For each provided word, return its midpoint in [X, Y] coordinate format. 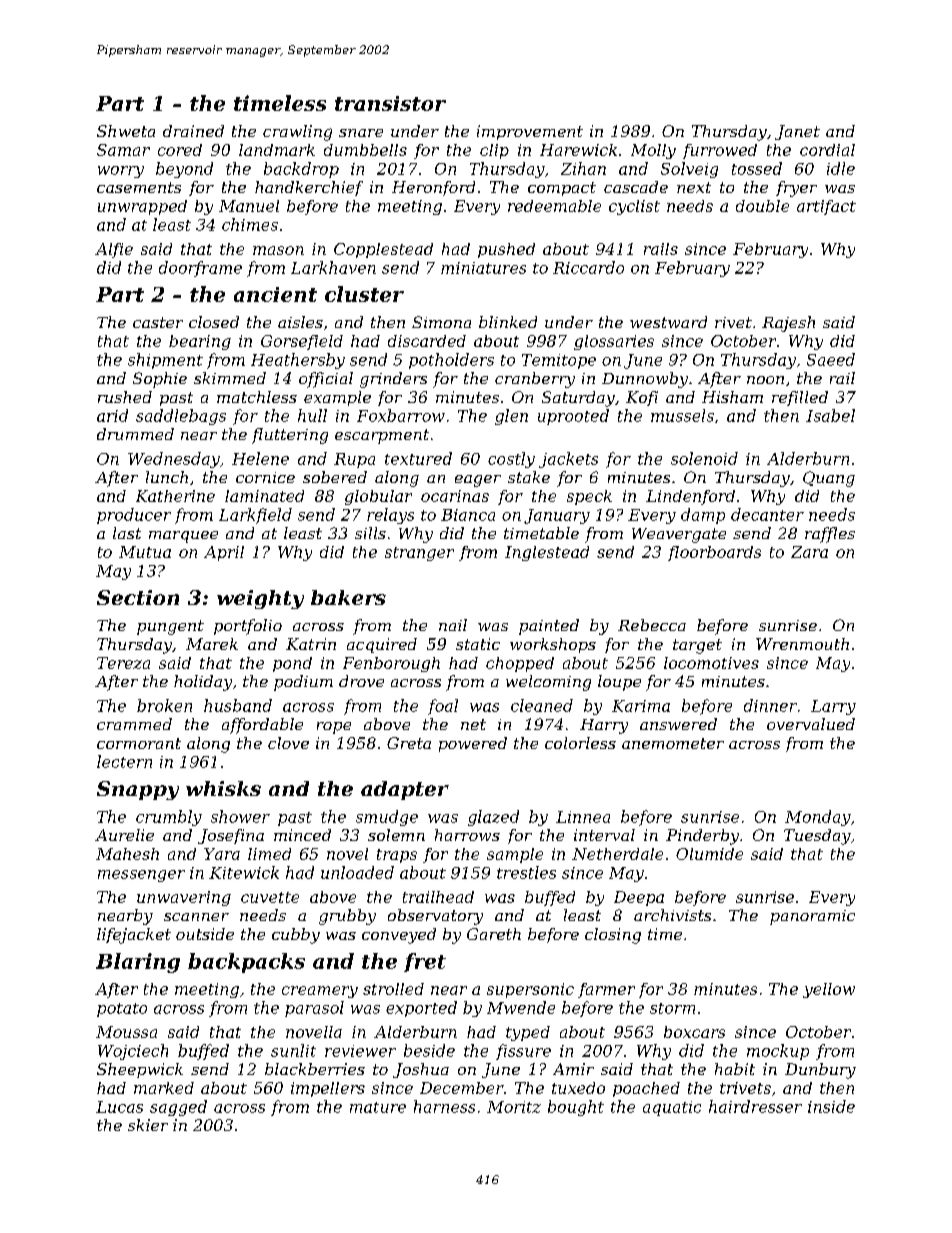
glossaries [614, 342]
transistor [390, 103]
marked [164, 1088]
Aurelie [124, 835]
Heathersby [298, 361]
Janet [797, 132]
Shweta [126, 131]
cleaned [542, 705]
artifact [826, 207]
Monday [818, 818]
